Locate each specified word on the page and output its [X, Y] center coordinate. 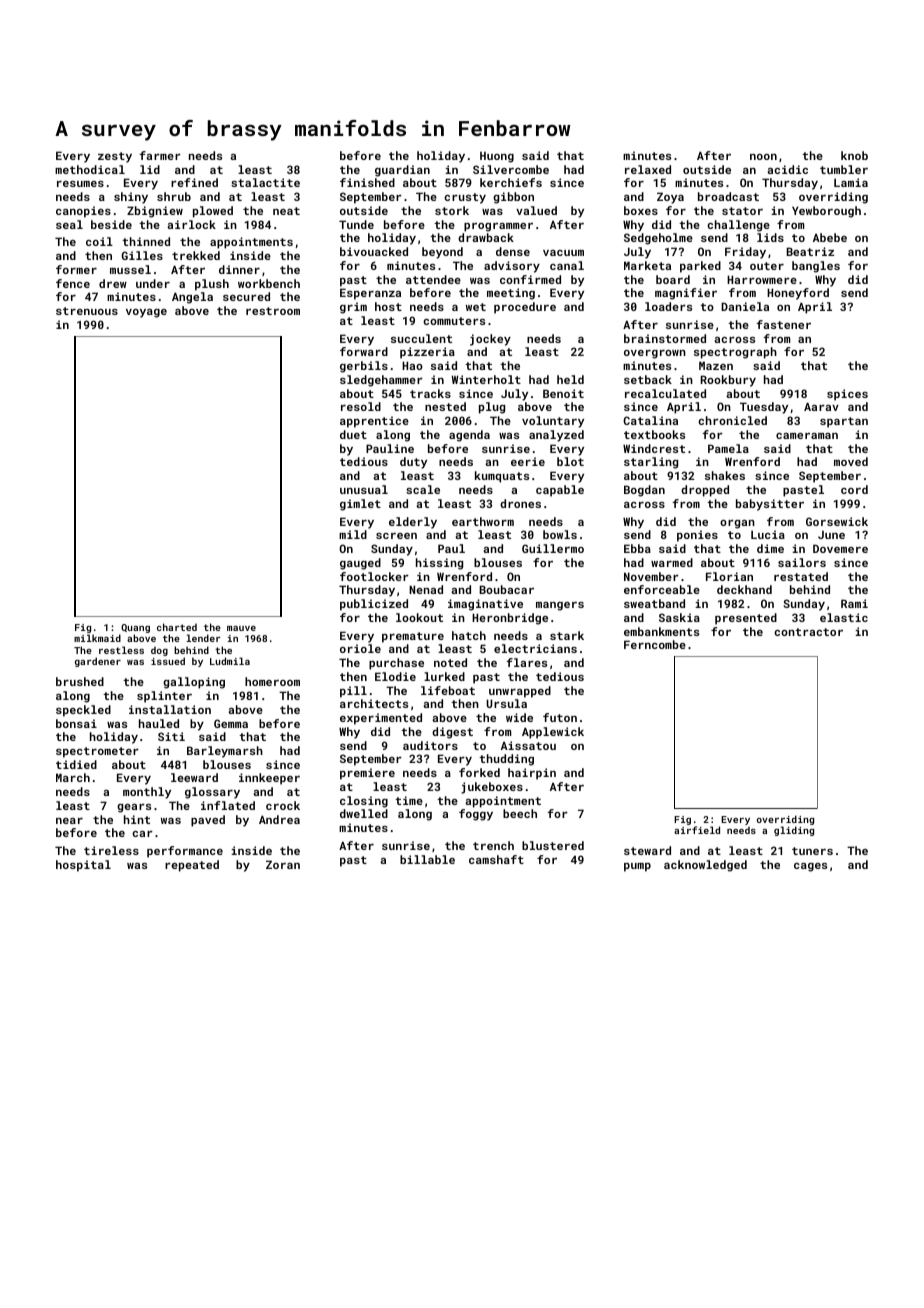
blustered [553, 845]
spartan [844, 422]
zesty [115, 157]
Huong [497, 157]
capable [560, 491]
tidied [76, 764]
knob [854, 155]
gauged [360, 564]
